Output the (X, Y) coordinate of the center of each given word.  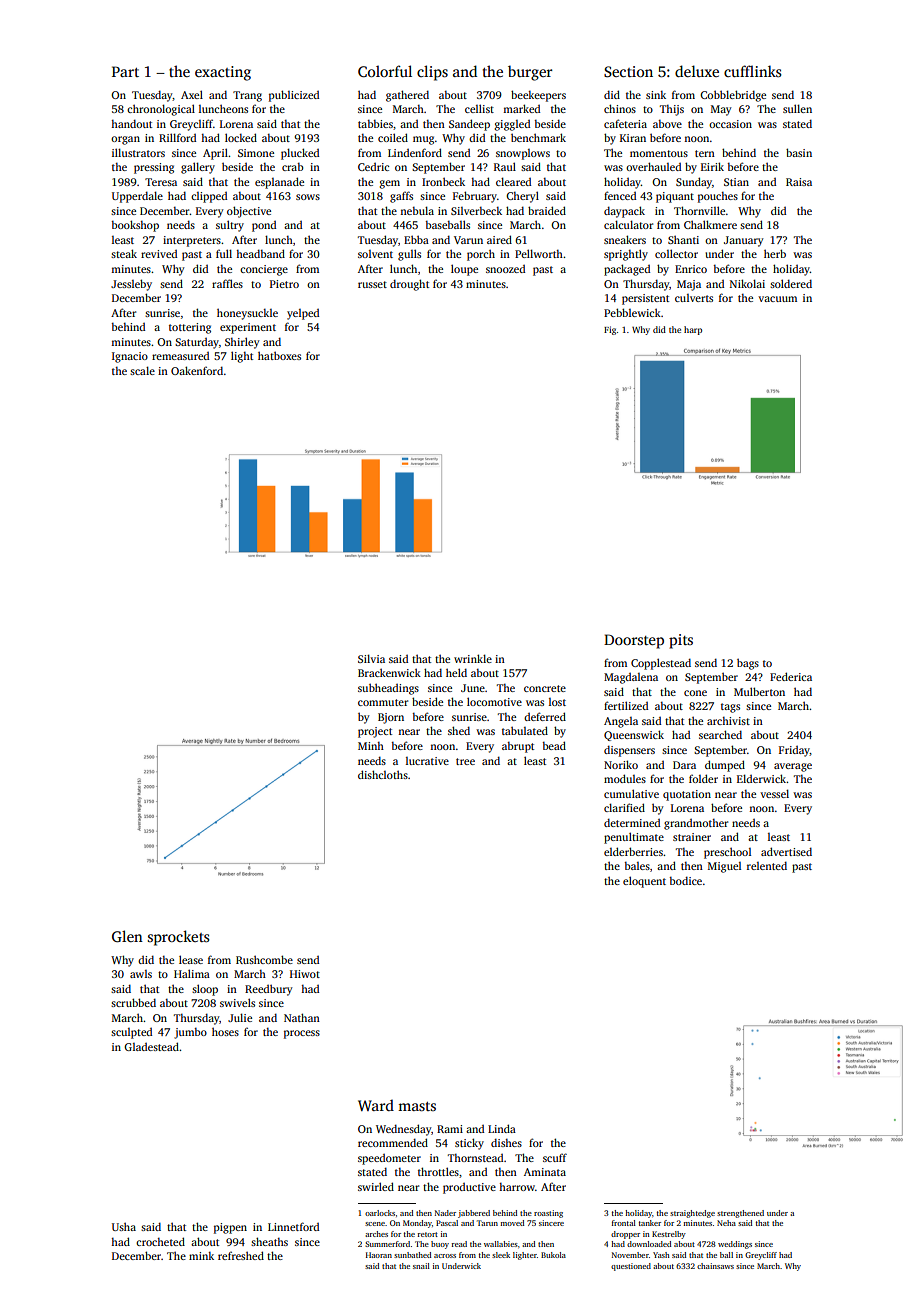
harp (693, 330)
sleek (501, 1255)
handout (131, 123)
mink (201, 1255)
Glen (127, 936)
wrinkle (473, 658)
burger (530, 73)
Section (628, 71)
